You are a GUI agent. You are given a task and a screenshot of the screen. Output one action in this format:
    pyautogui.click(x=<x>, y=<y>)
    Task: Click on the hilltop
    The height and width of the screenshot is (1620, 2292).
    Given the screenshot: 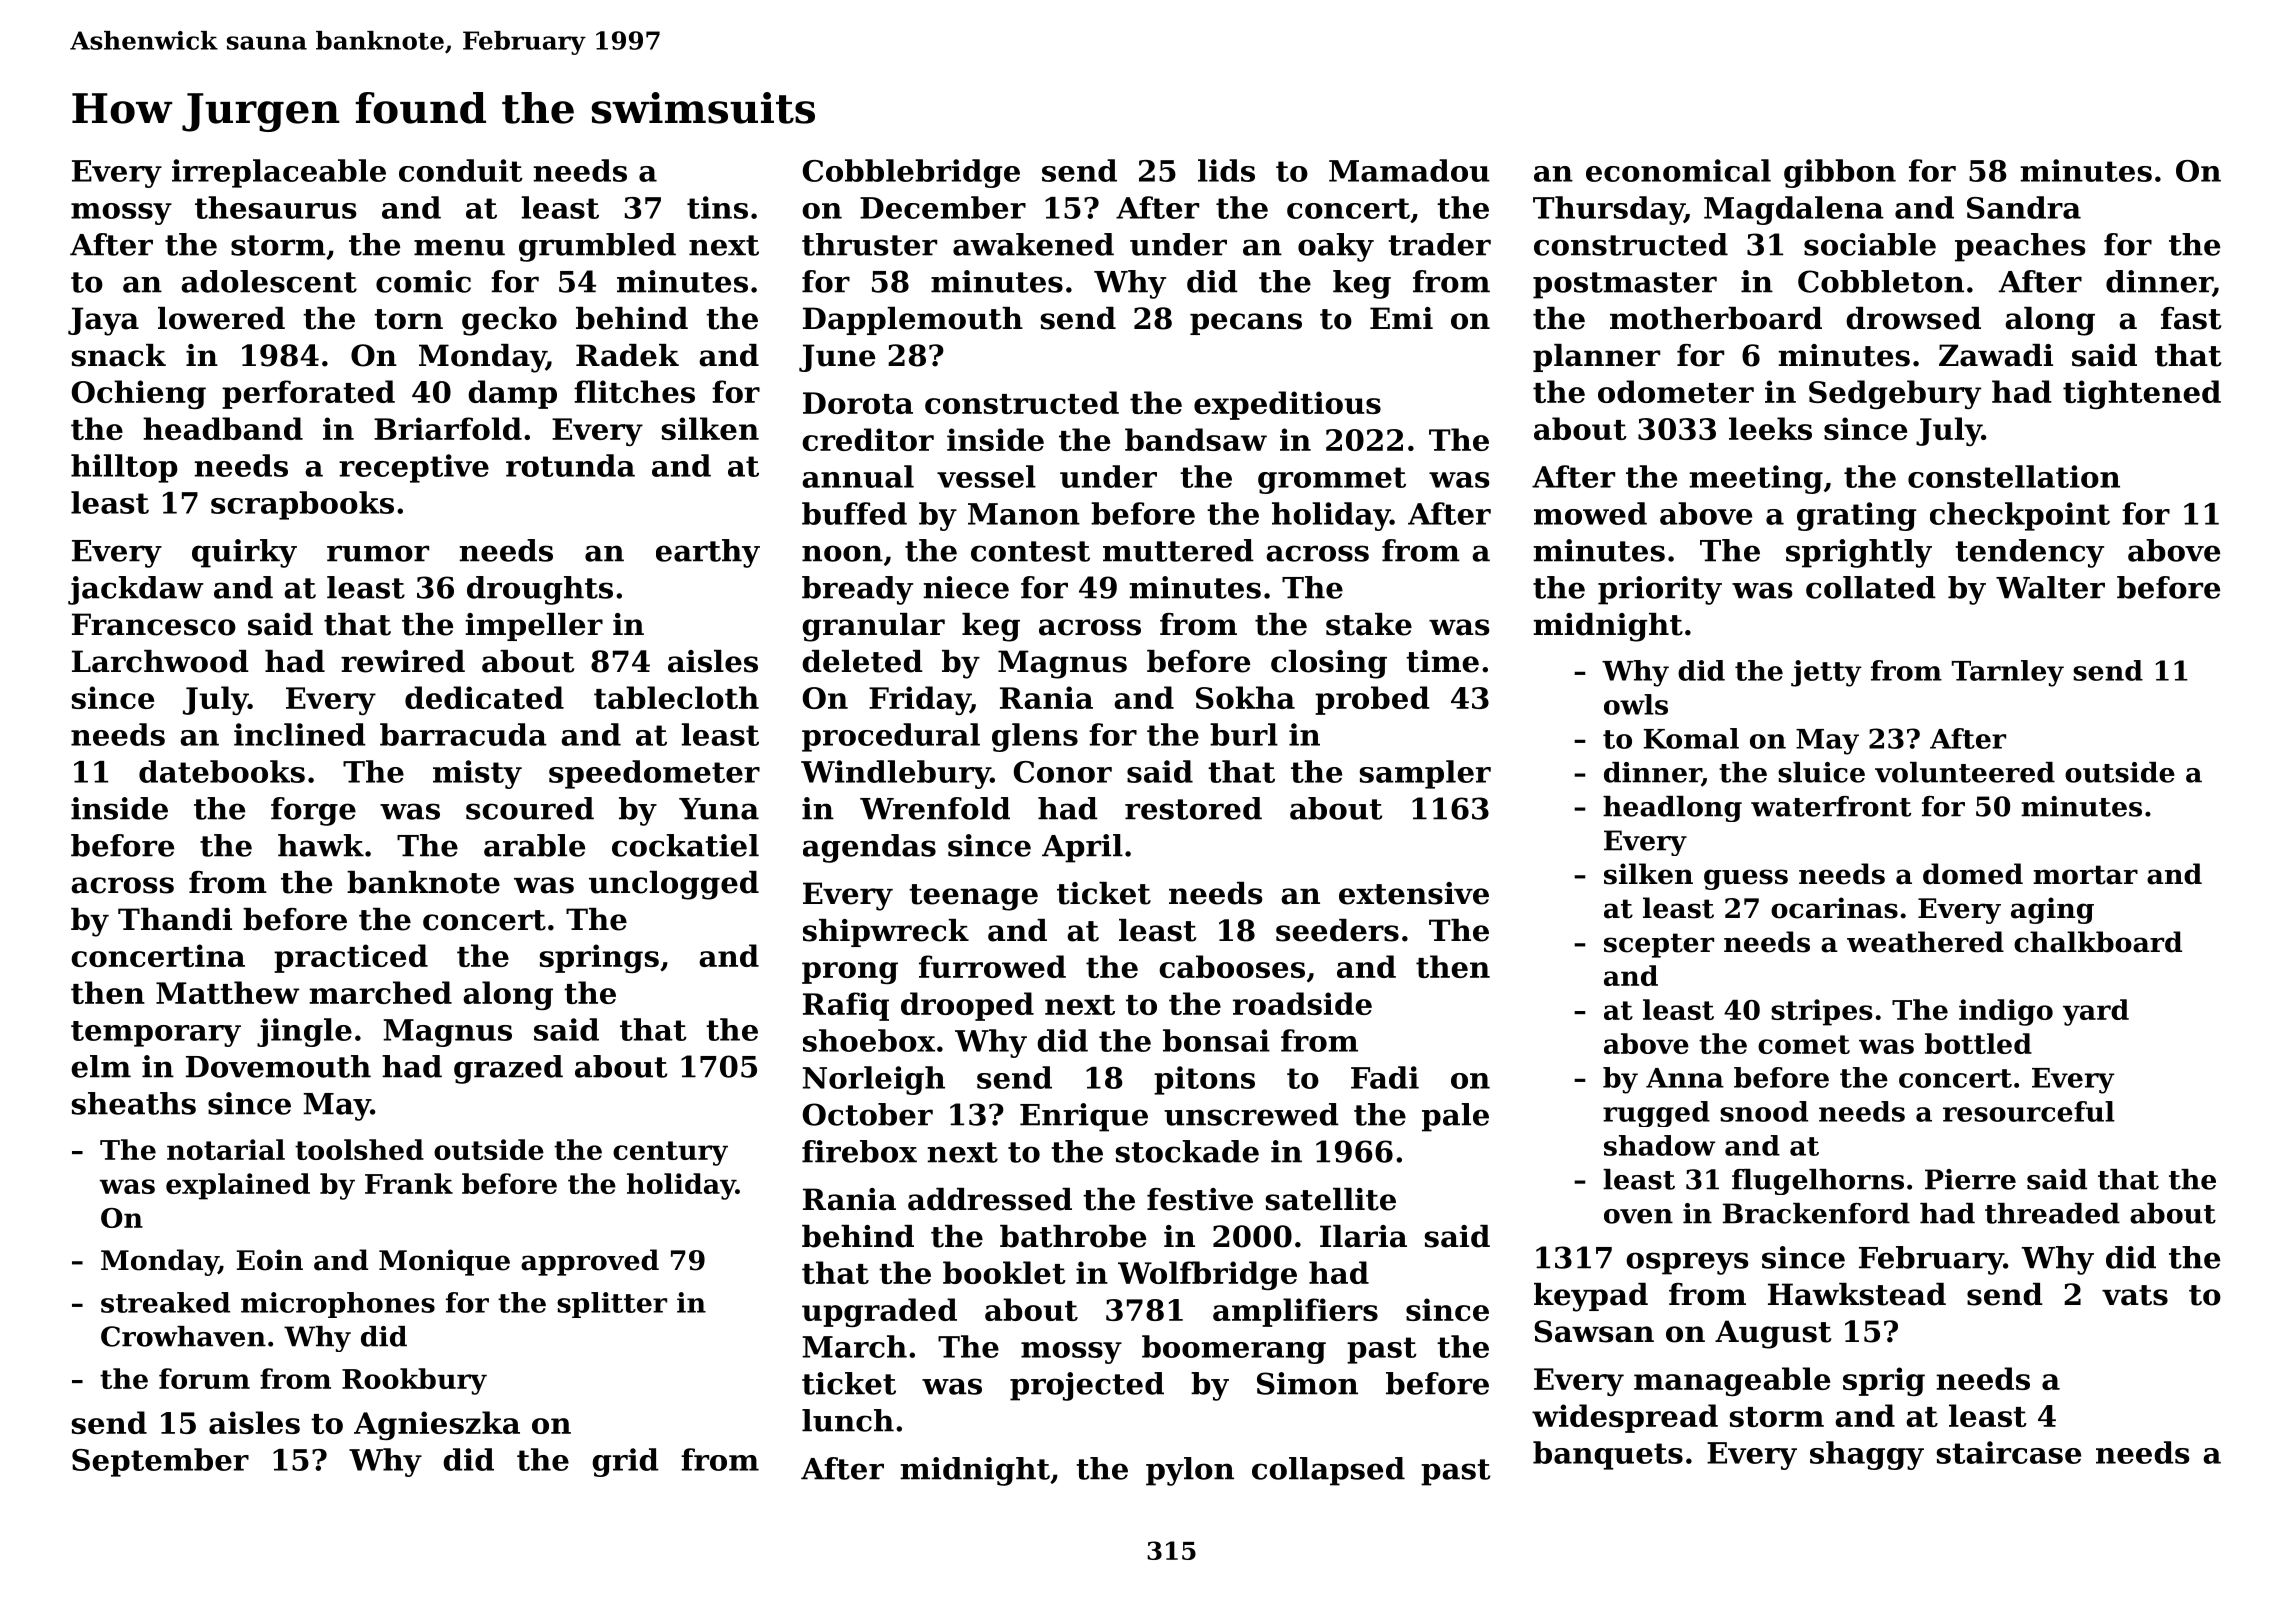 What is the action you would take?
    pyautogui.click(x=124, y=468)
